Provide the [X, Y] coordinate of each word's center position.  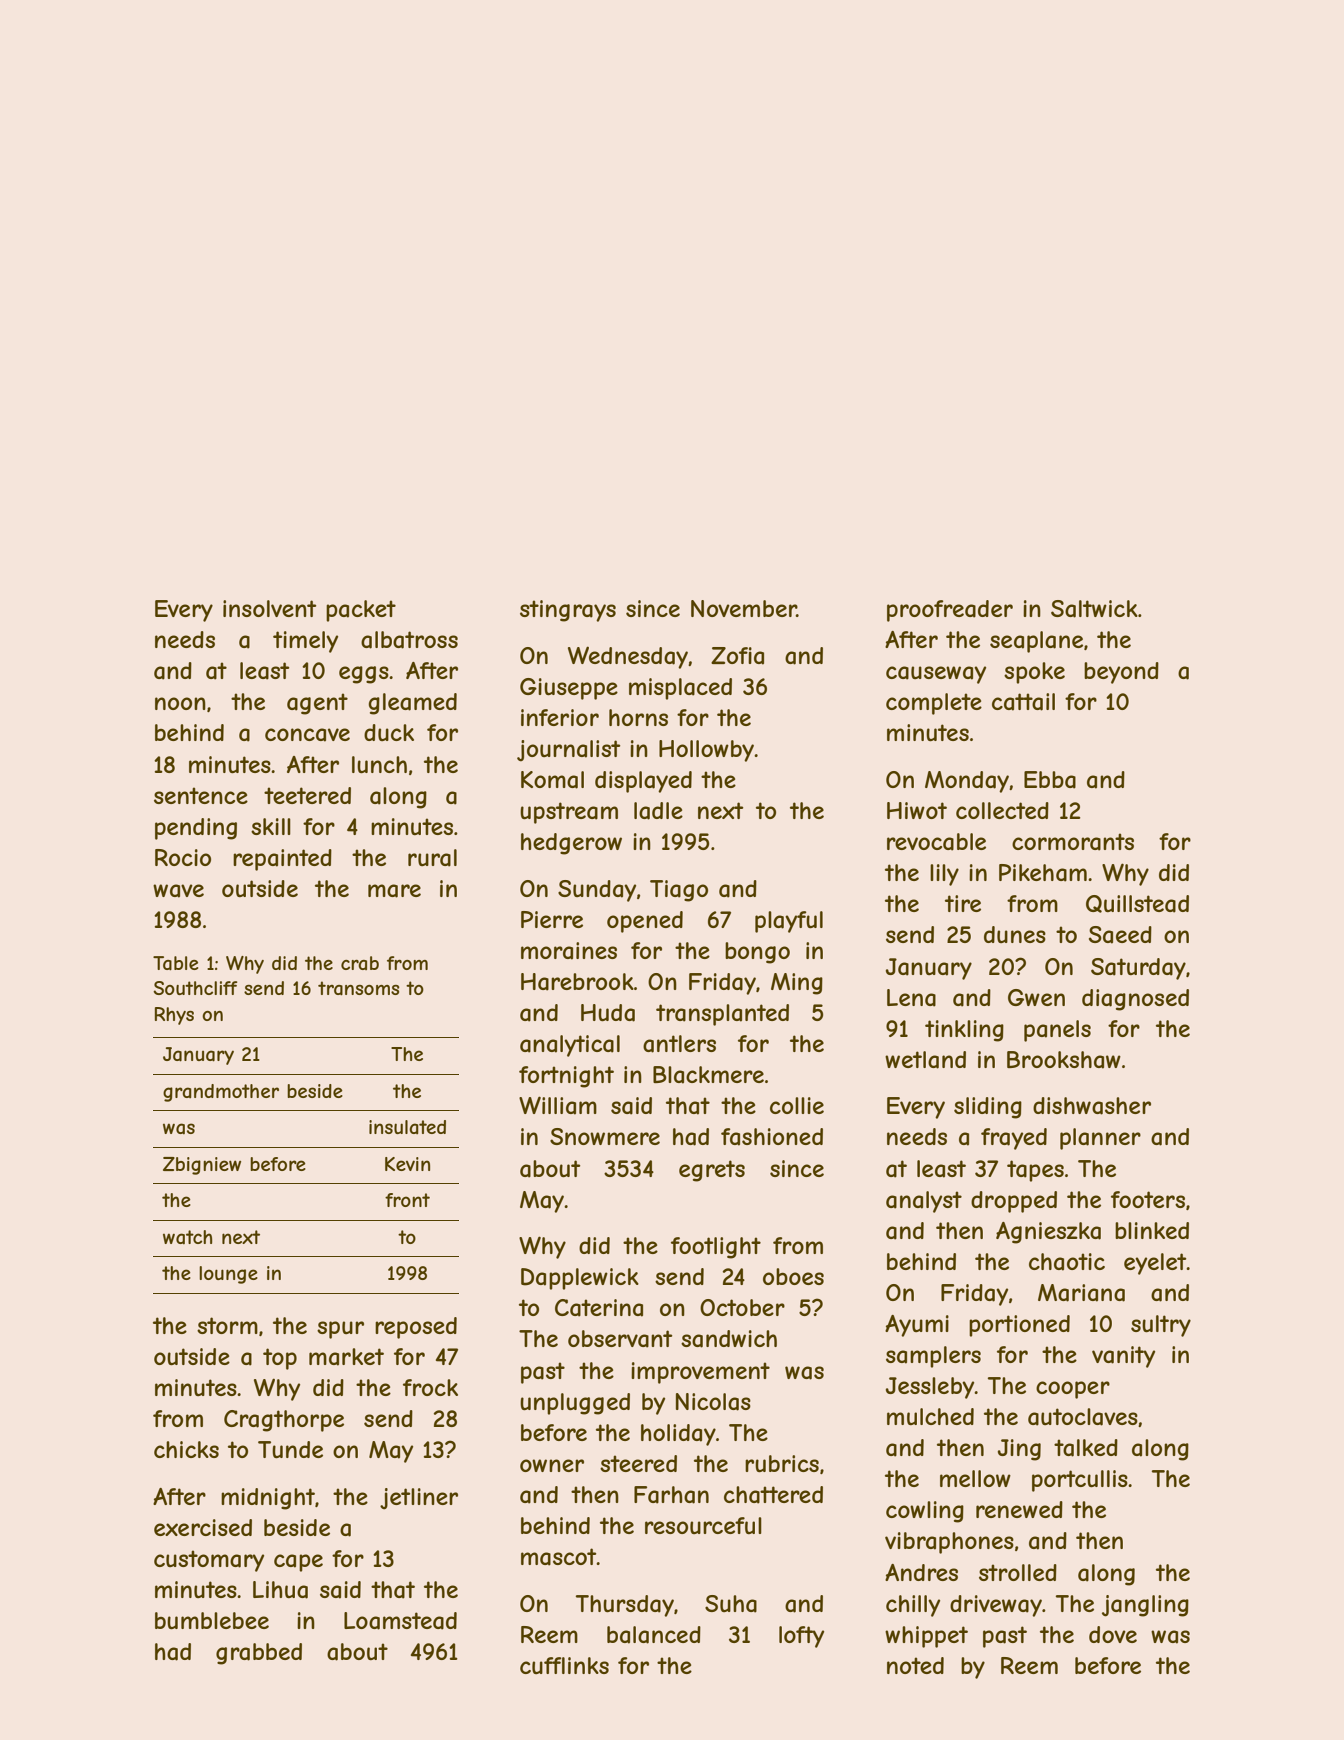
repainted [282, 860]
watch [187, 1237]
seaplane [1036, 642]
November [744, 608]
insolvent [269, 608]
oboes [793, 1276]
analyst [924, 1202]
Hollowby [707, 751]
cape [298, 1563]
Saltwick [1094, 609]
